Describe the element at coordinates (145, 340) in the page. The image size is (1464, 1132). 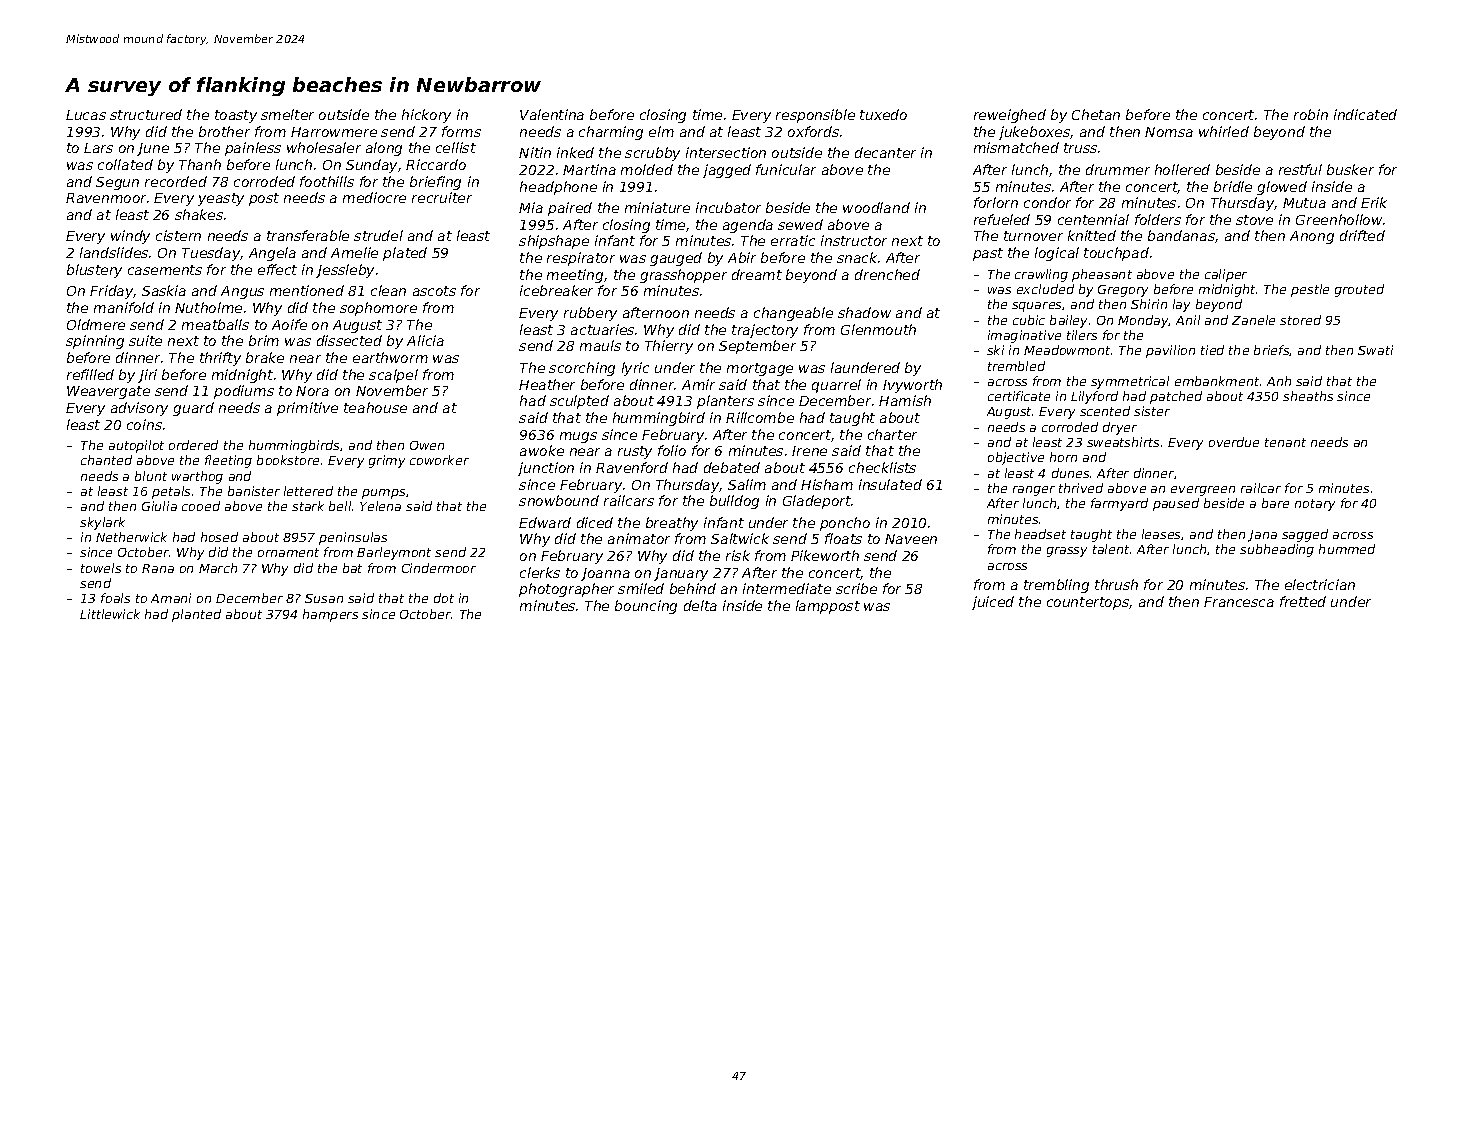
I see `suite` at that location.
